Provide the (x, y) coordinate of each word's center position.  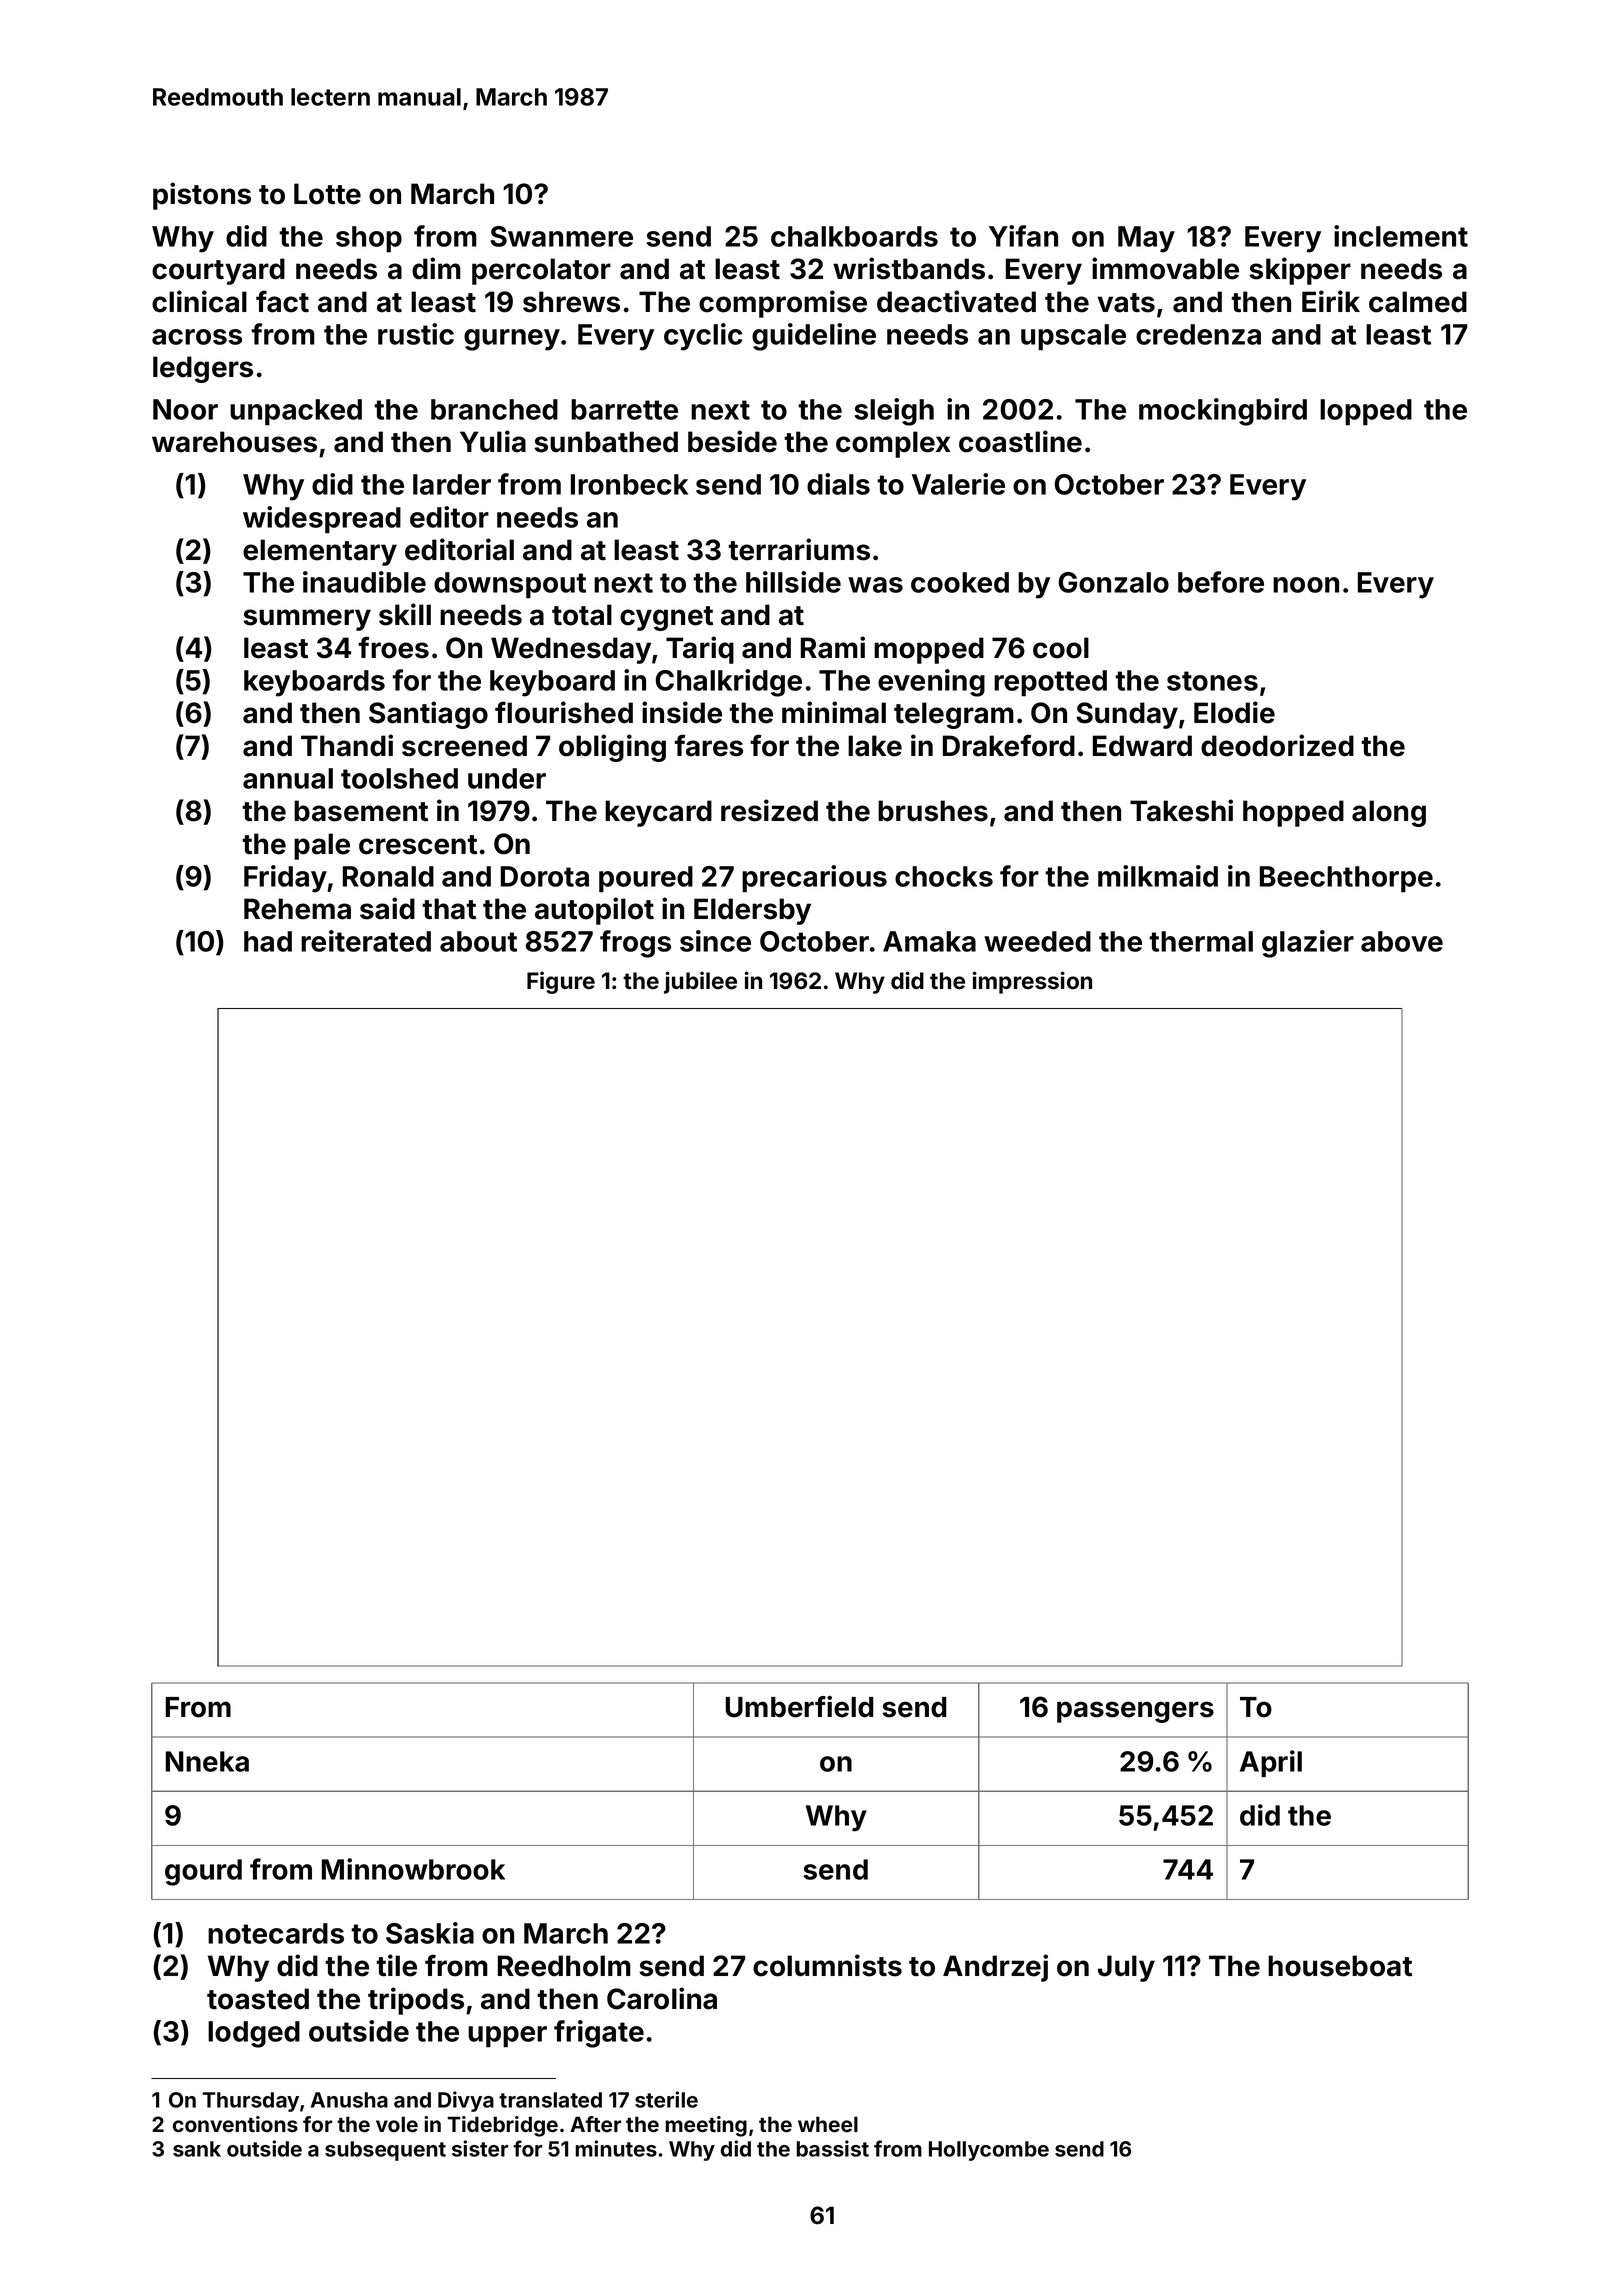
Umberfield (799, 1707)
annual (288, 778)
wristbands (909, 268)
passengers (1135, 1712)
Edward (1142, 746)
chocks (944, 876)
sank (197, 2149)
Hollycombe (989, 2151)
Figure (561, 982)
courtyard (218, 271)
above (1402, 941)
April (1271, 1763)
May (1146, 239)
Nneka (207, 1761)
